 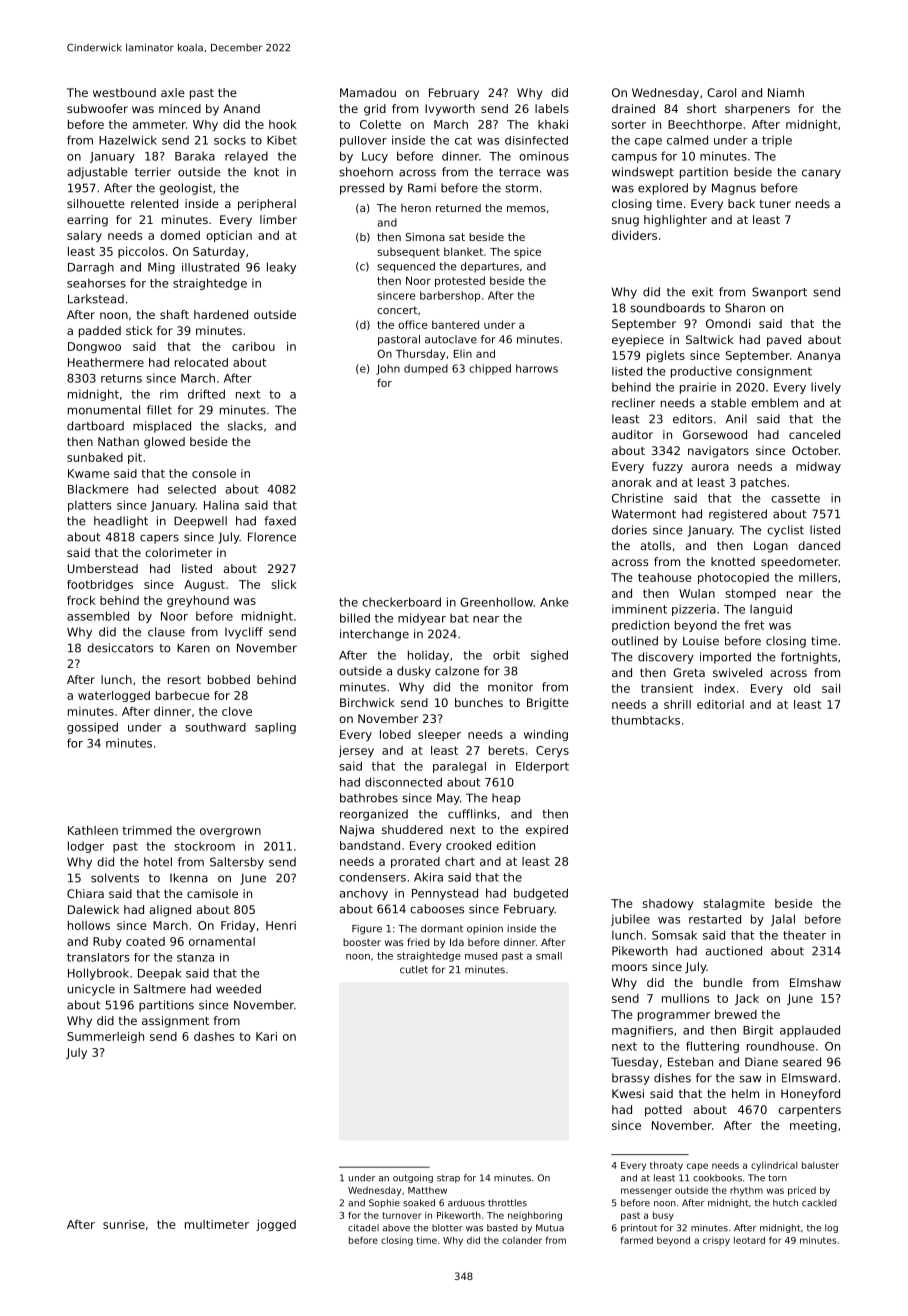 I want to click on tuner, so click(x=775, y=204).
